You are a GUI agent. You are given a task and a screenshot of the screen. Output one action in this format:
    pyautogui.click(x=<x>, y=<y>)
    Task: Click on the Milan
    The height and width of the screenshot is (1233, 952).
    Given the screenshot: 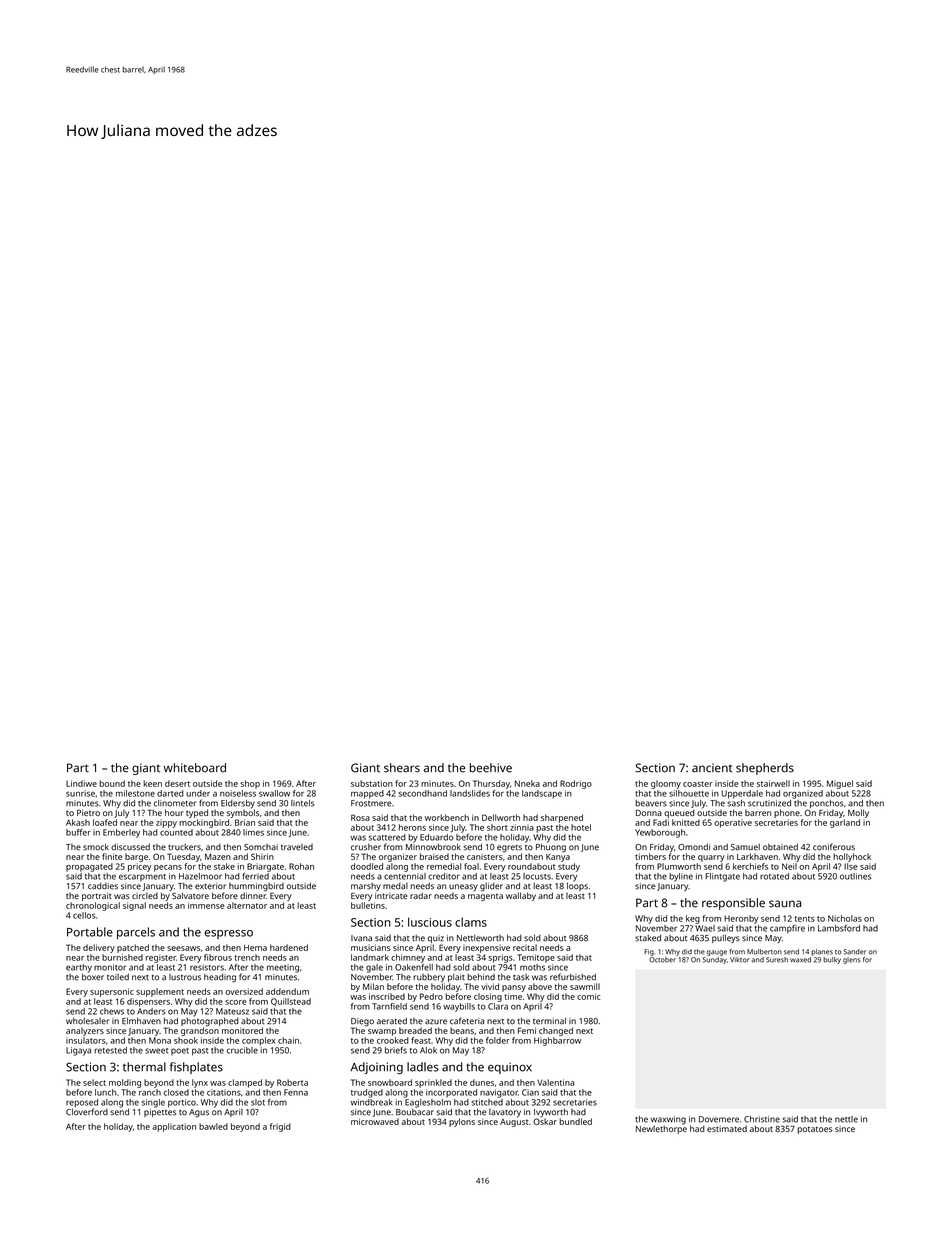 What is the action you would take?
    pyautogui.click(x=373, y=986)
